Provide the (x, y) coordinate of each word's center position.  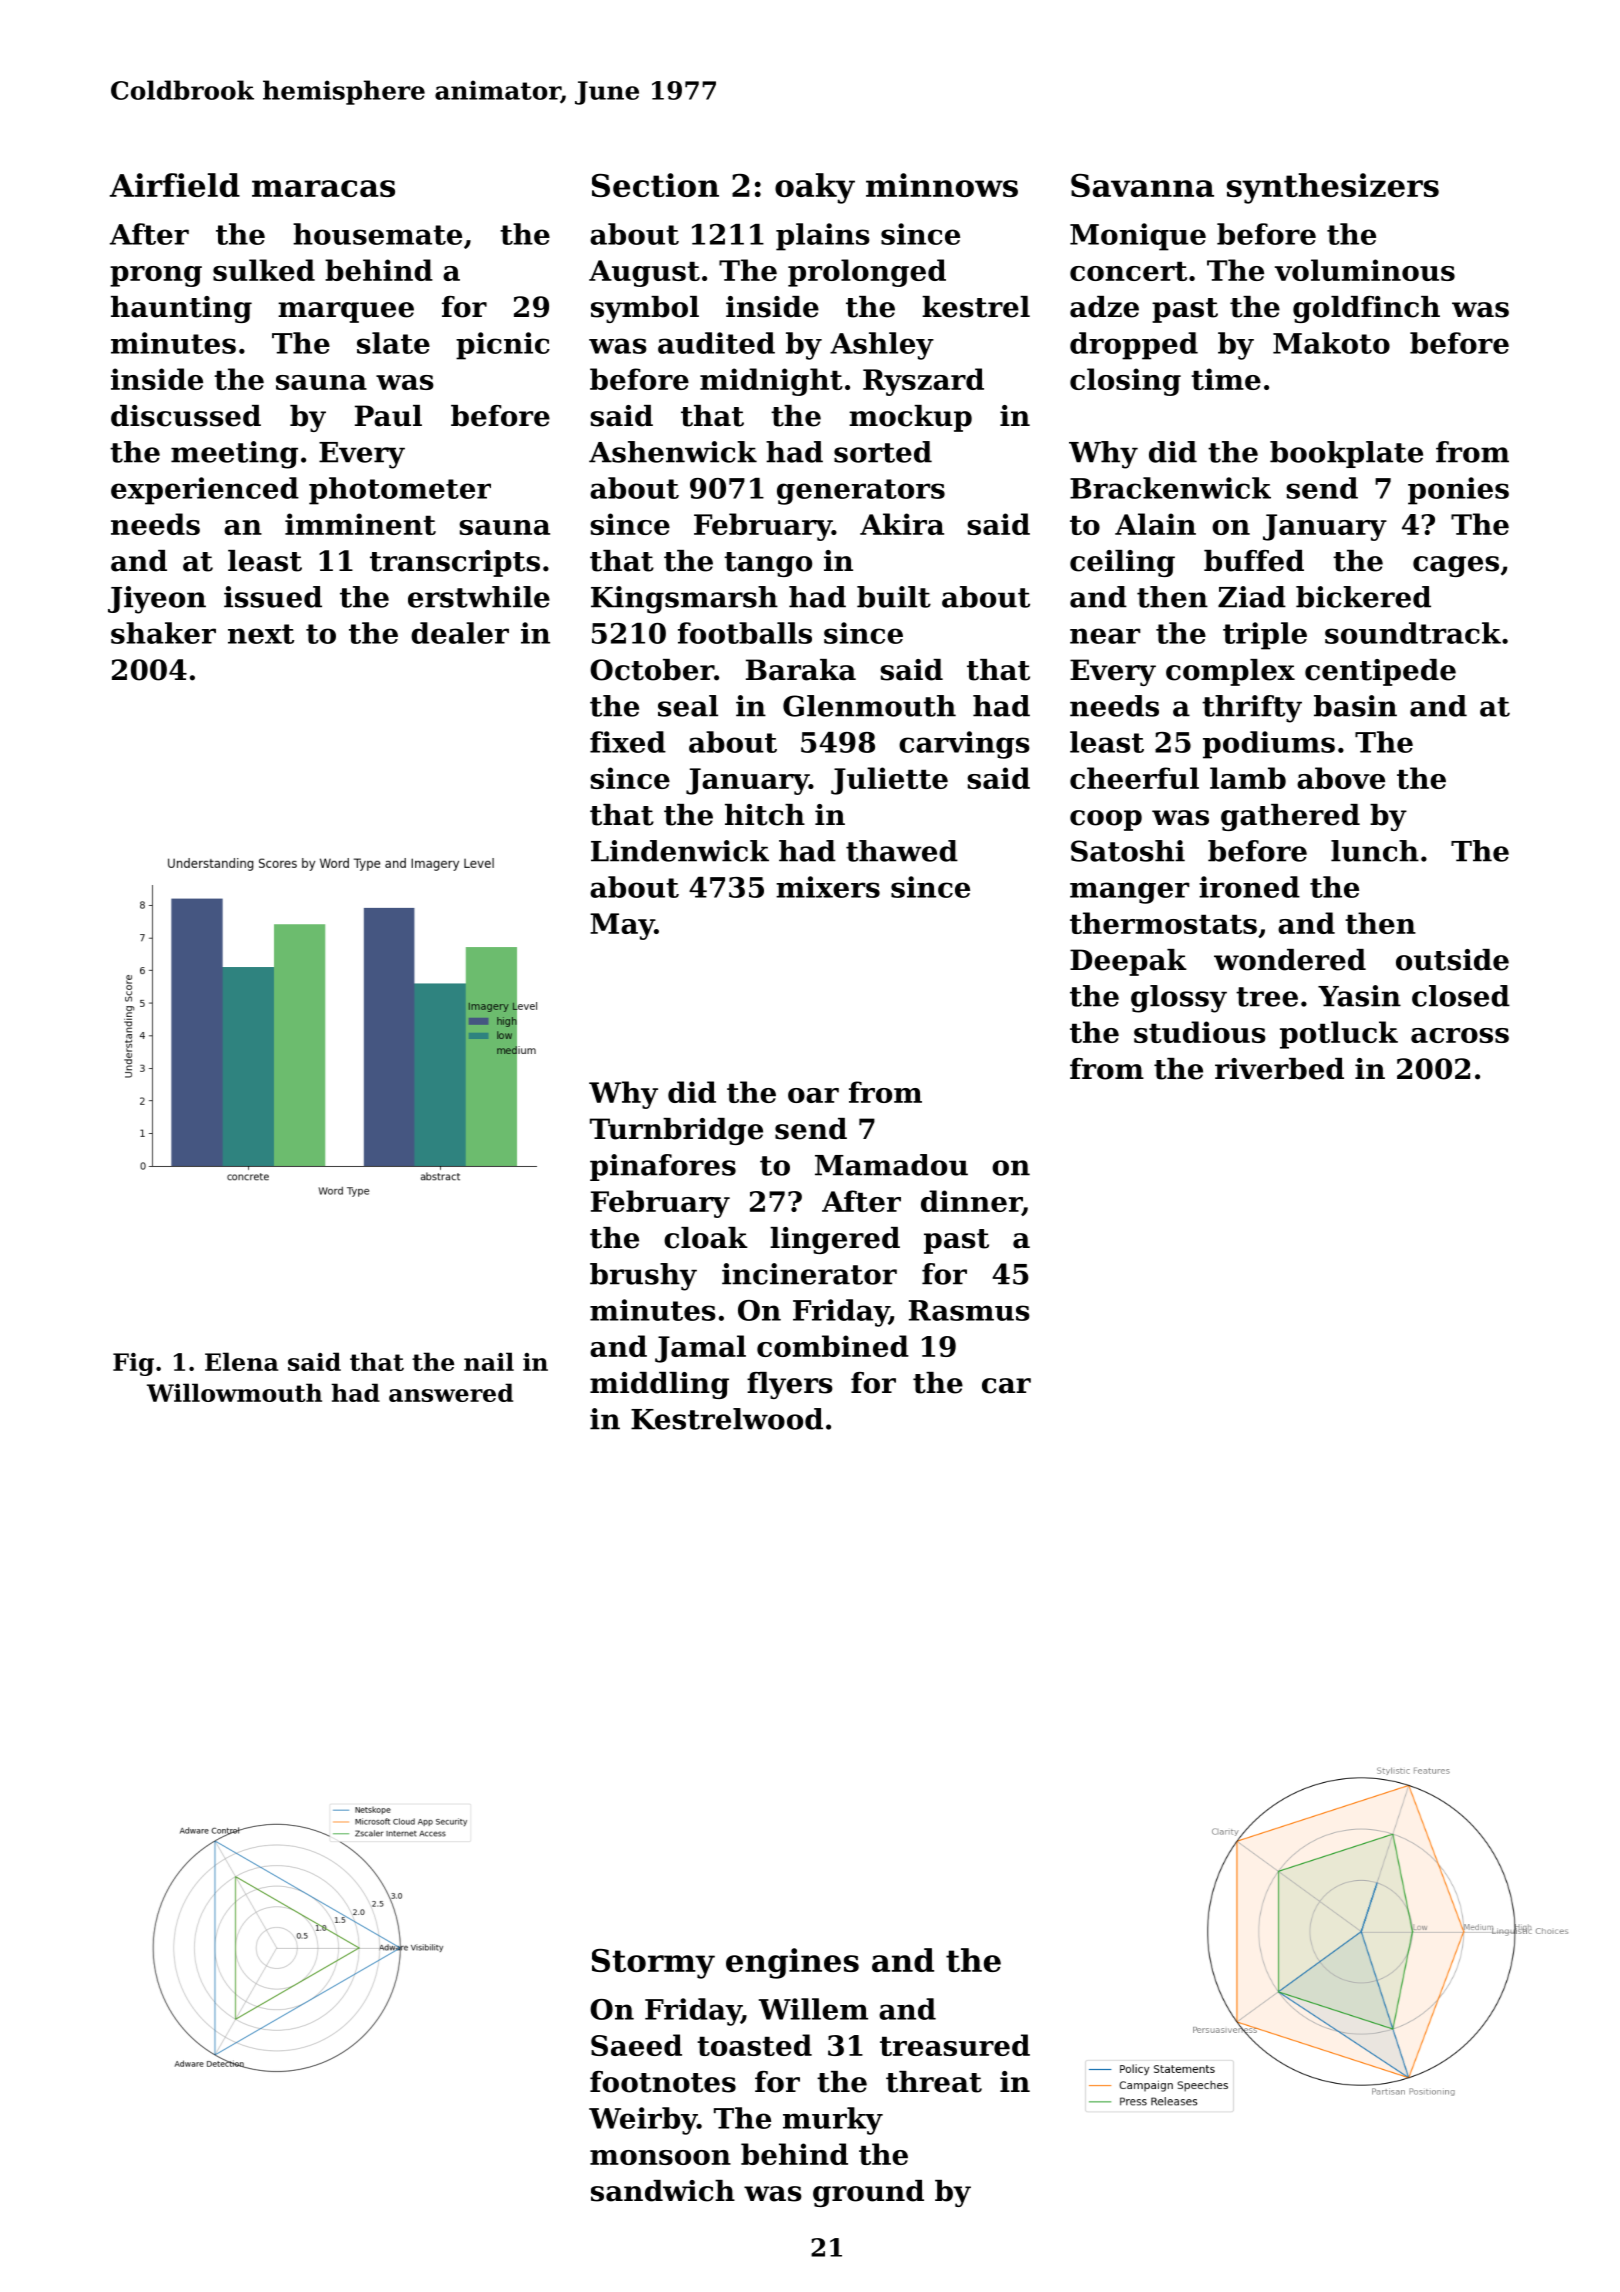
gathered (1290, 817)
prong (156, 276)
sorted (883, 452)
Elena (241, 1361)
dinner (971, 1202)
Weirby (643, 2121)
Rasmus (969, 1310)
